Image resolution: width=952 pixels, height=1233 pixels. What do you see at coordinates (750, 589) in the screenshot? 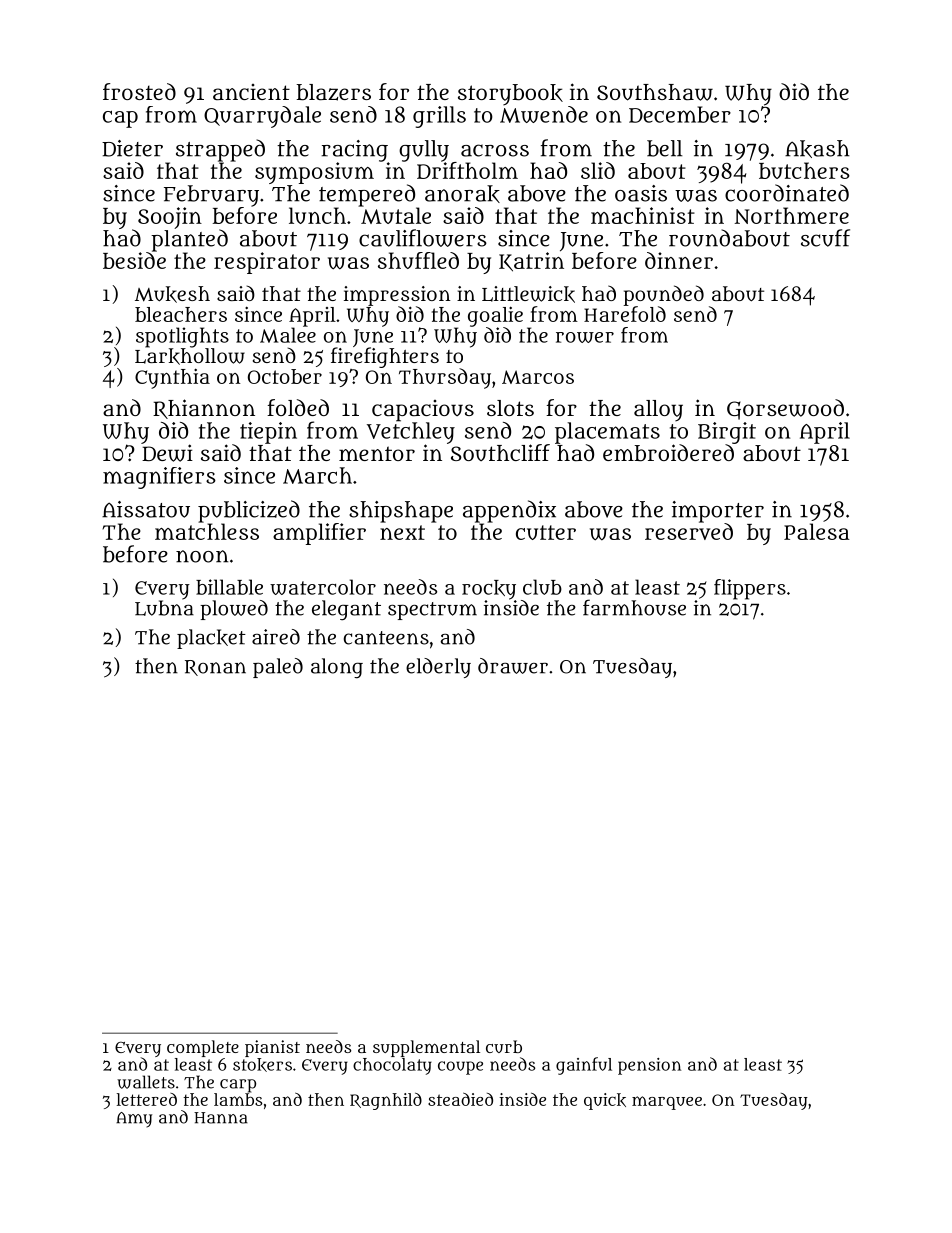
I see `flippers` at bounding box center [750, 589].
